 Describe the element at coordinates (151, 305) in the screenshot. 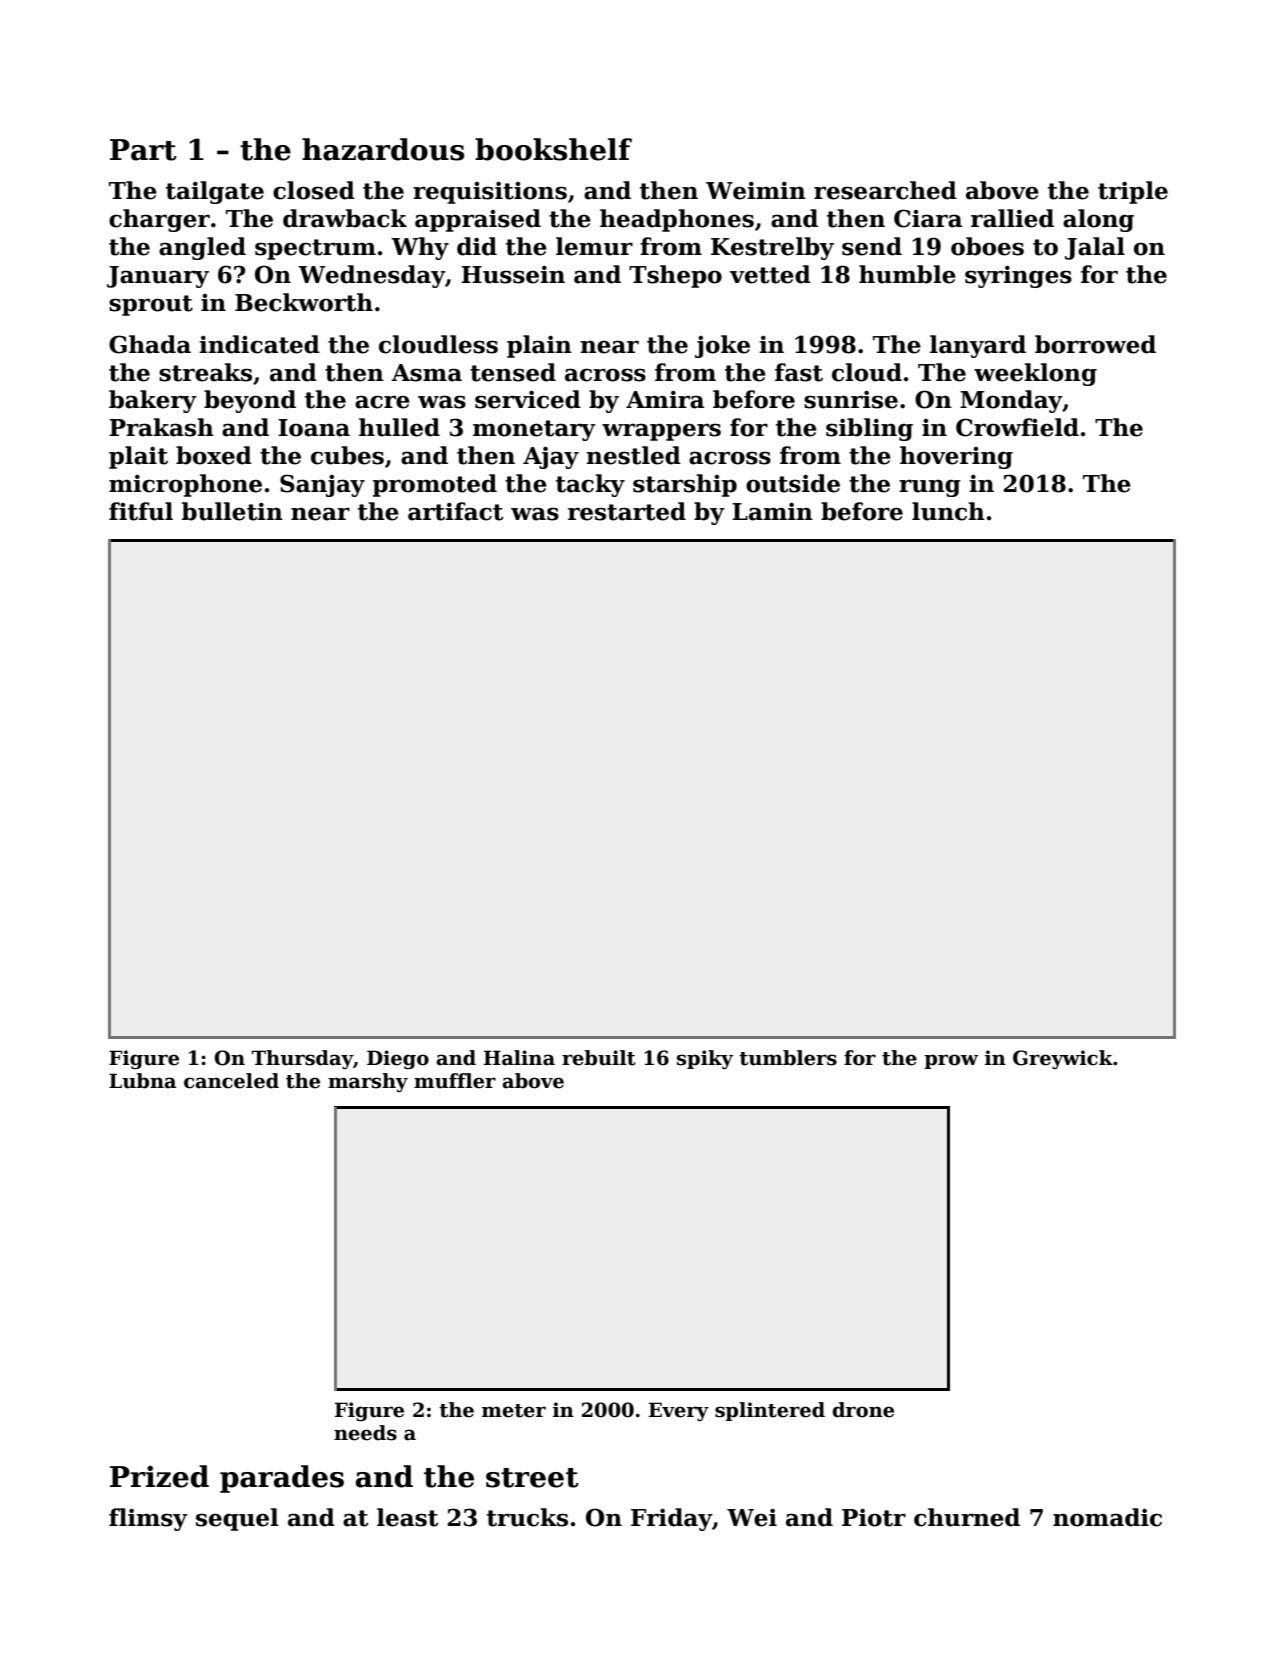

I see `sprout` at that location.
